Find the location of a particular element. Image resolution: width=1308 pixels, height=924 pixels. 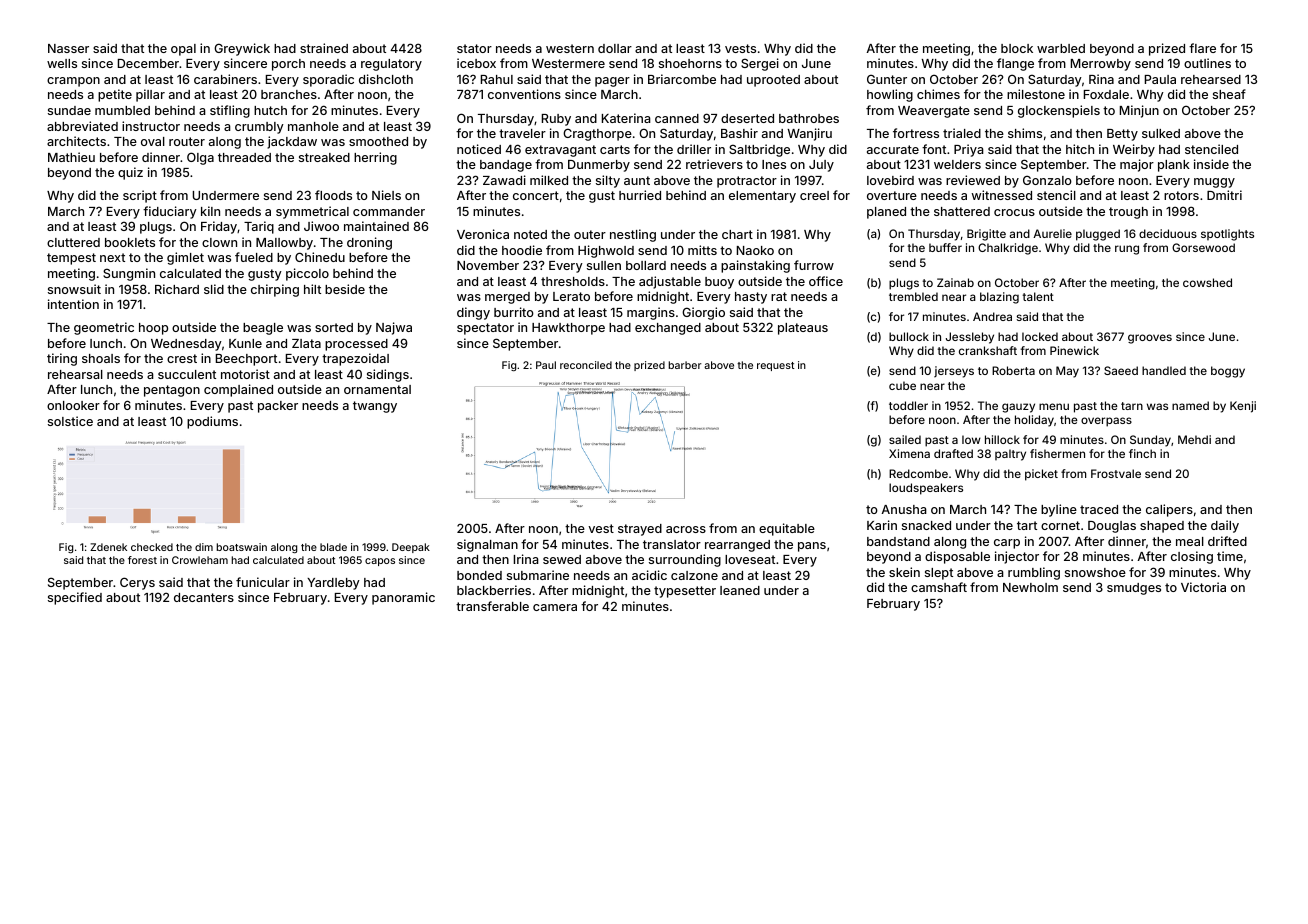

hoop is located at coordinates (153, 329).
